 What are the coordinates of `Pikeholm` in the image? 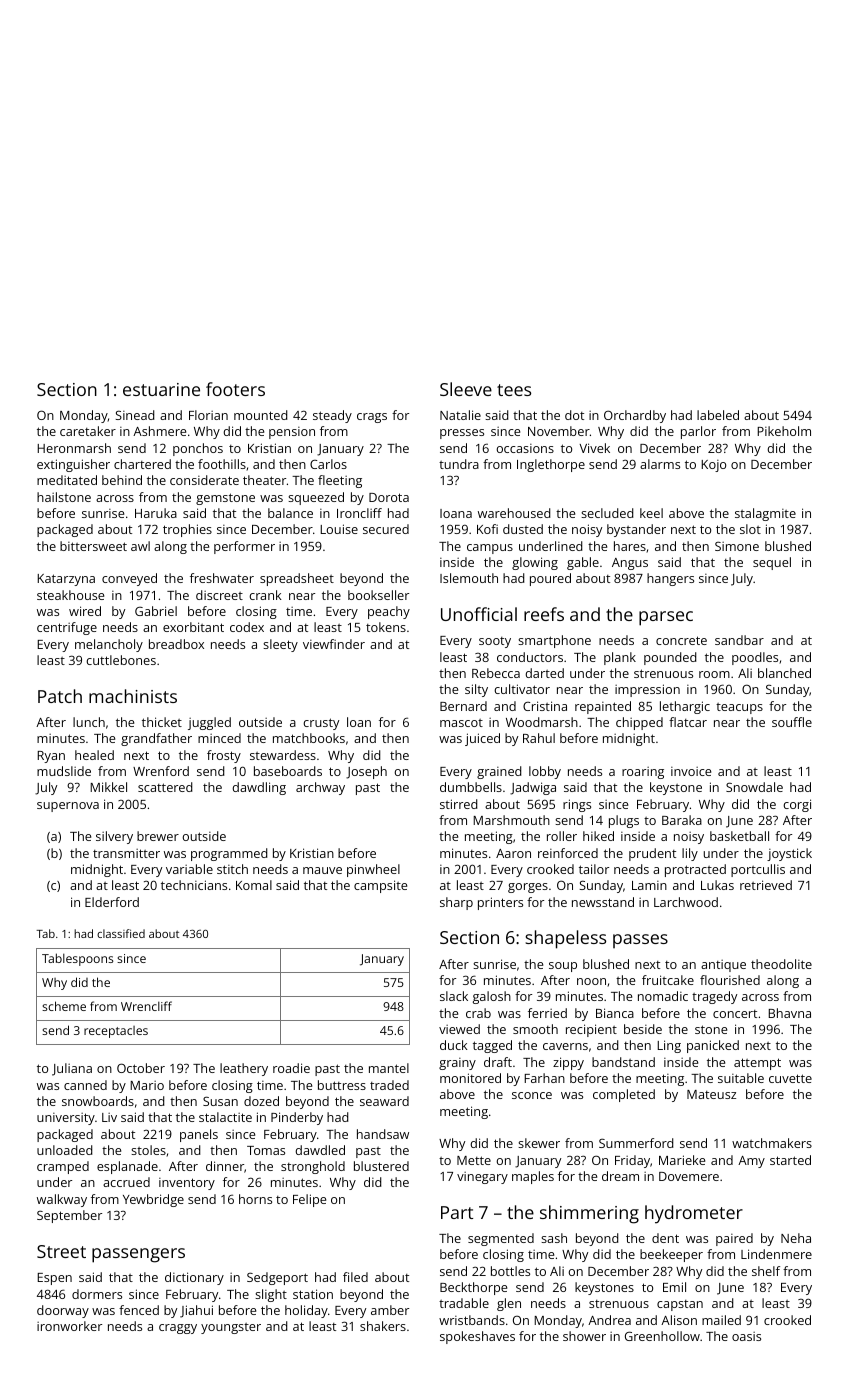 It's located at (784, 431).
